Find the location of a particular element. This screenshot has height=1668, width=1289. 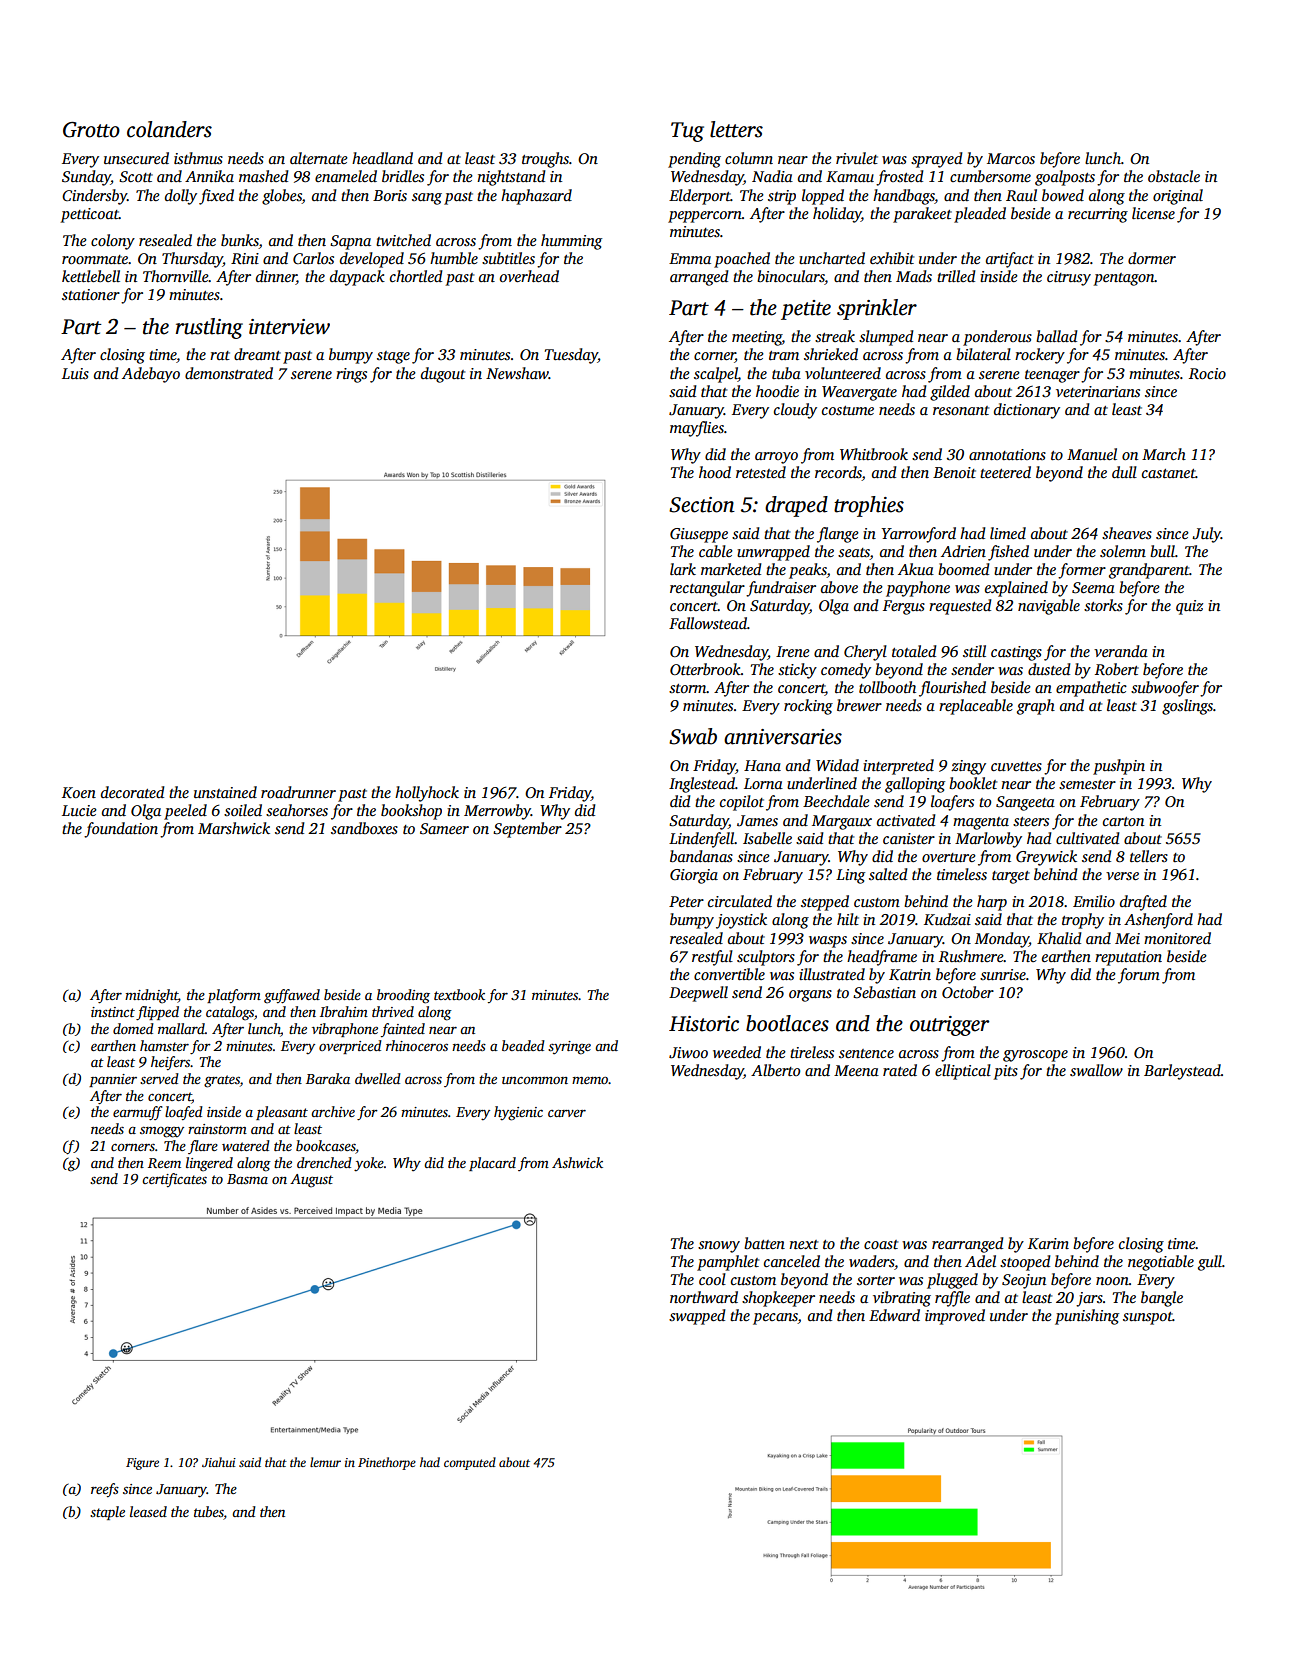

computed is located at coordinates (470, 1463).
